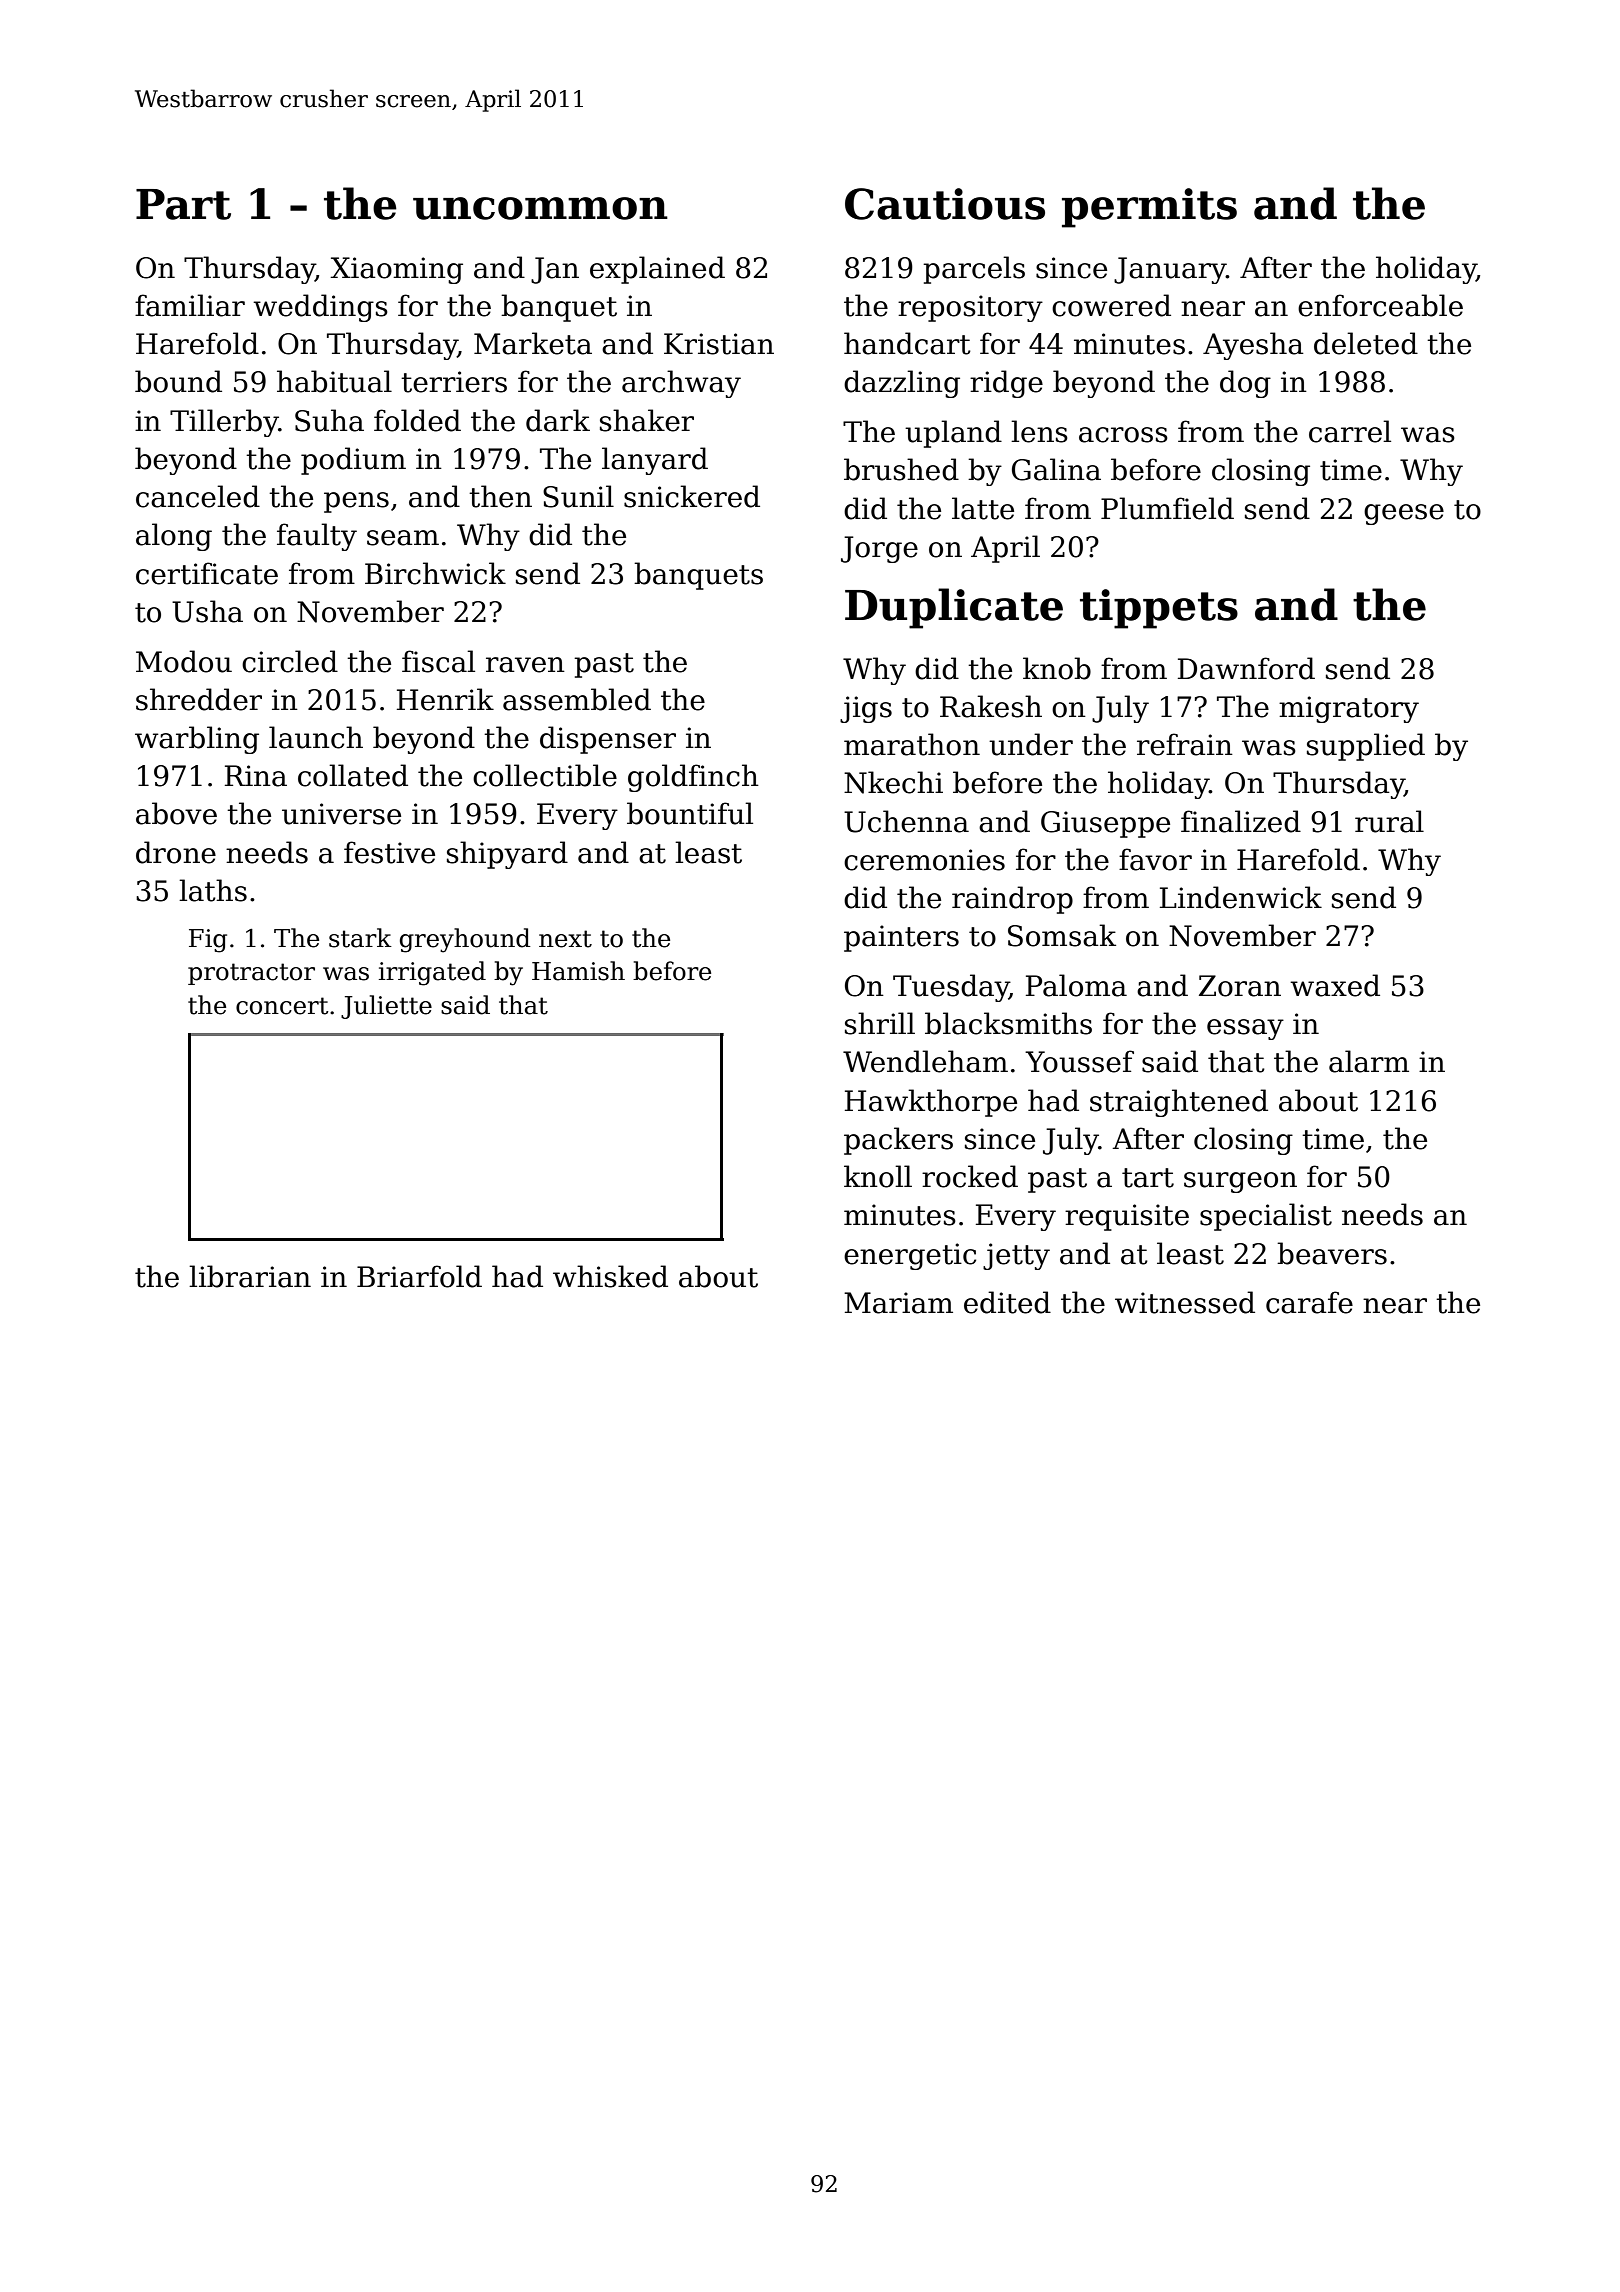 Image resolution: width=1620 pixels, height=2292 pixels. I want to click on Modou, so click(184, 661).
